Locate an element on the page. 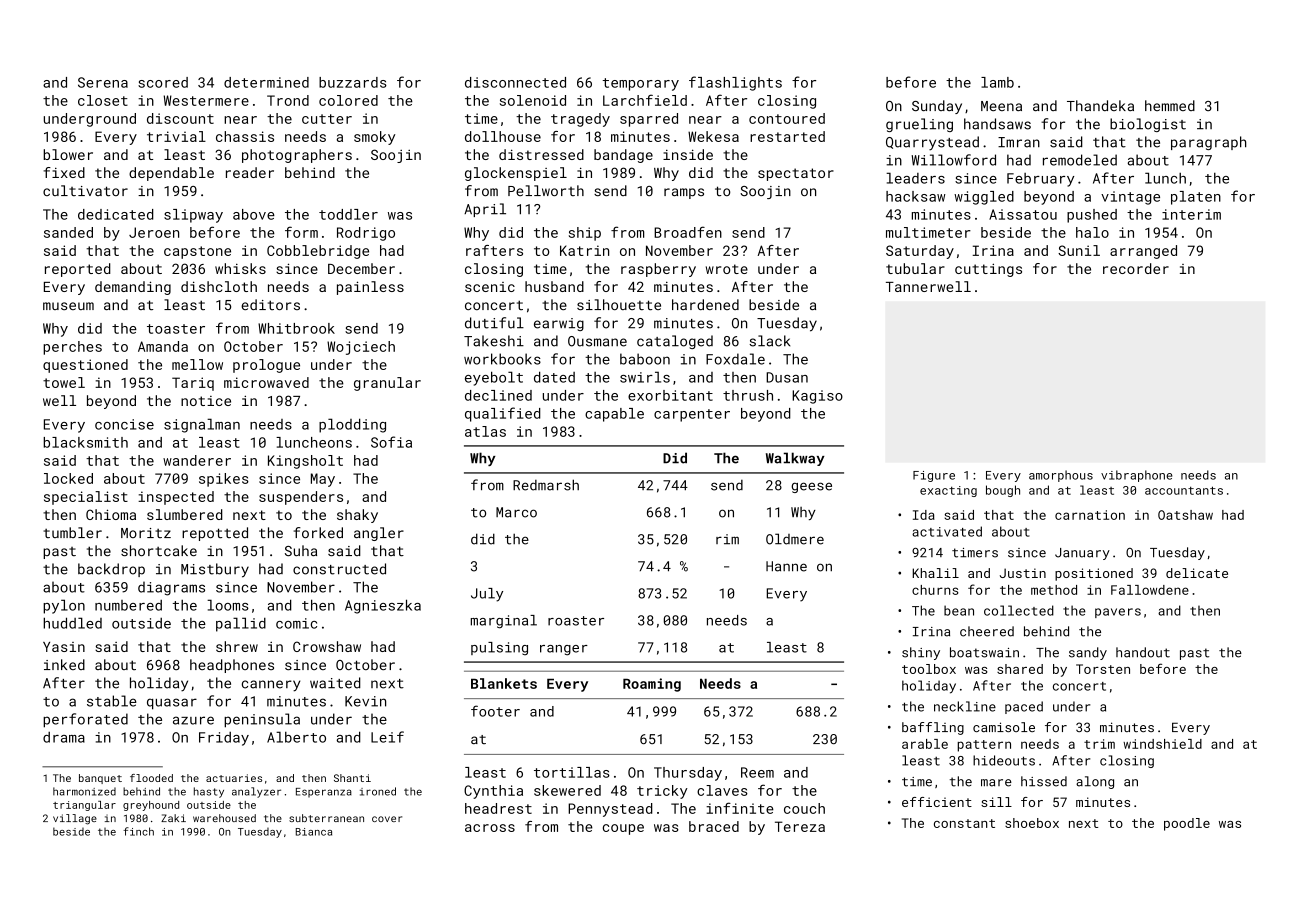  windshield is located at coordinates (1162, 744).
